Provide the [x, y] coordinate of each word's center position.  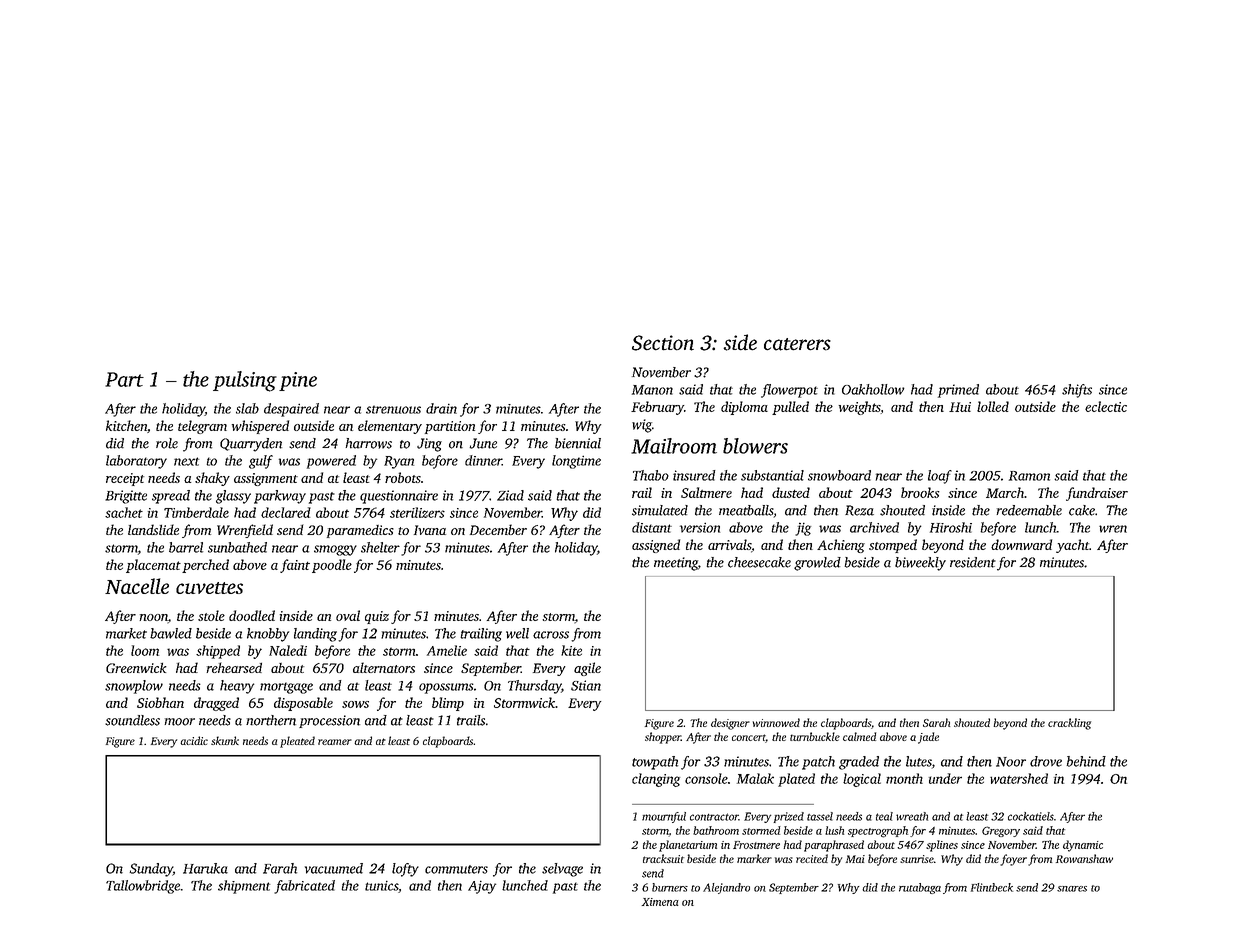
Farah [280, 868]
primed [958, 391]
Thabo [651, 475]
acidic [194, 740]
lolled [993, 406]
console [706, 778]
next [186, 461]
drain [441, 408]
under [945, 778]
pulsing [245, 381]
